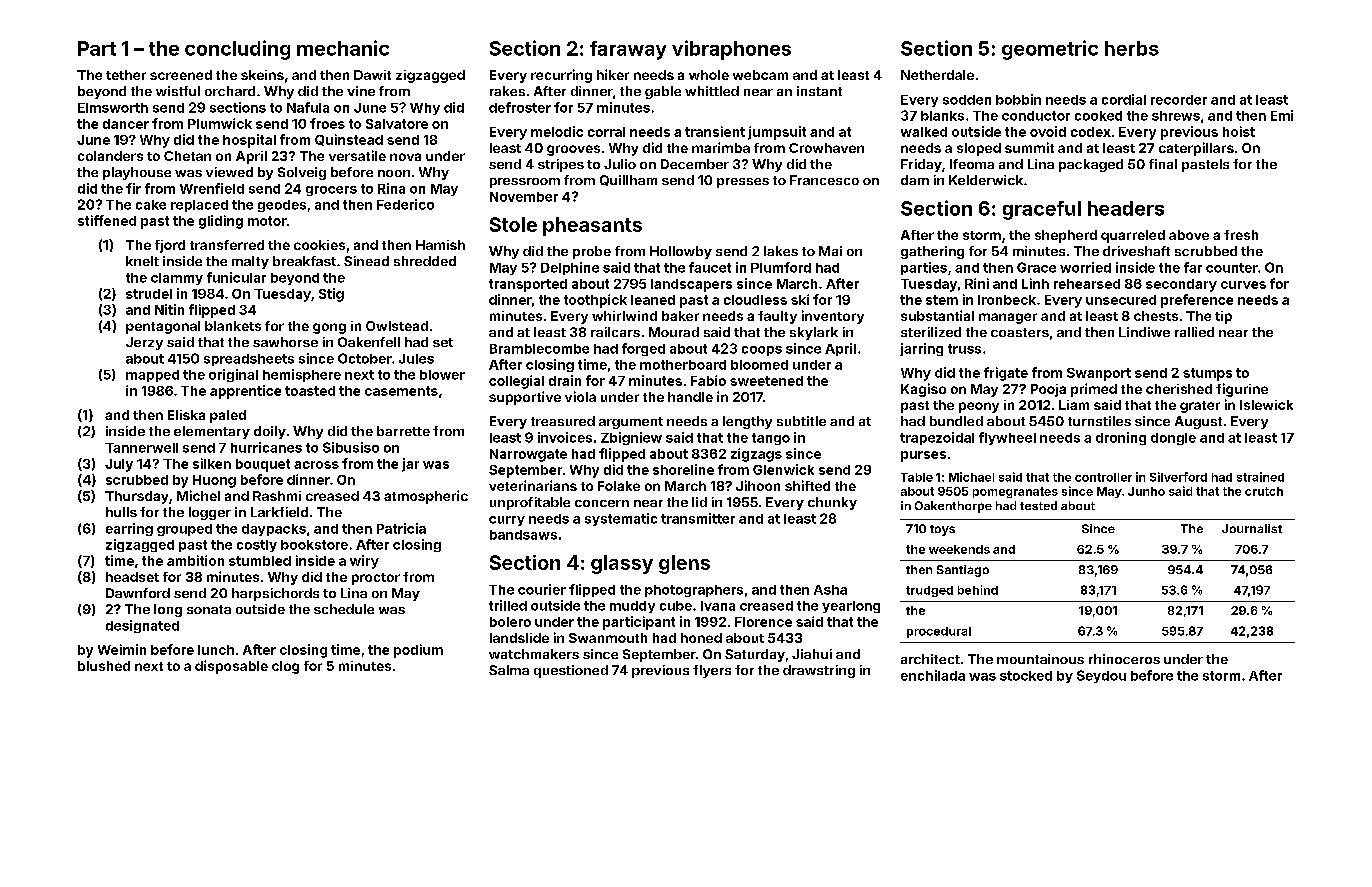 The image size is (1372, 887). What do you see at coordinates (231, 667) in the document?
I see `disposable` at bounding box center [231, 667].
